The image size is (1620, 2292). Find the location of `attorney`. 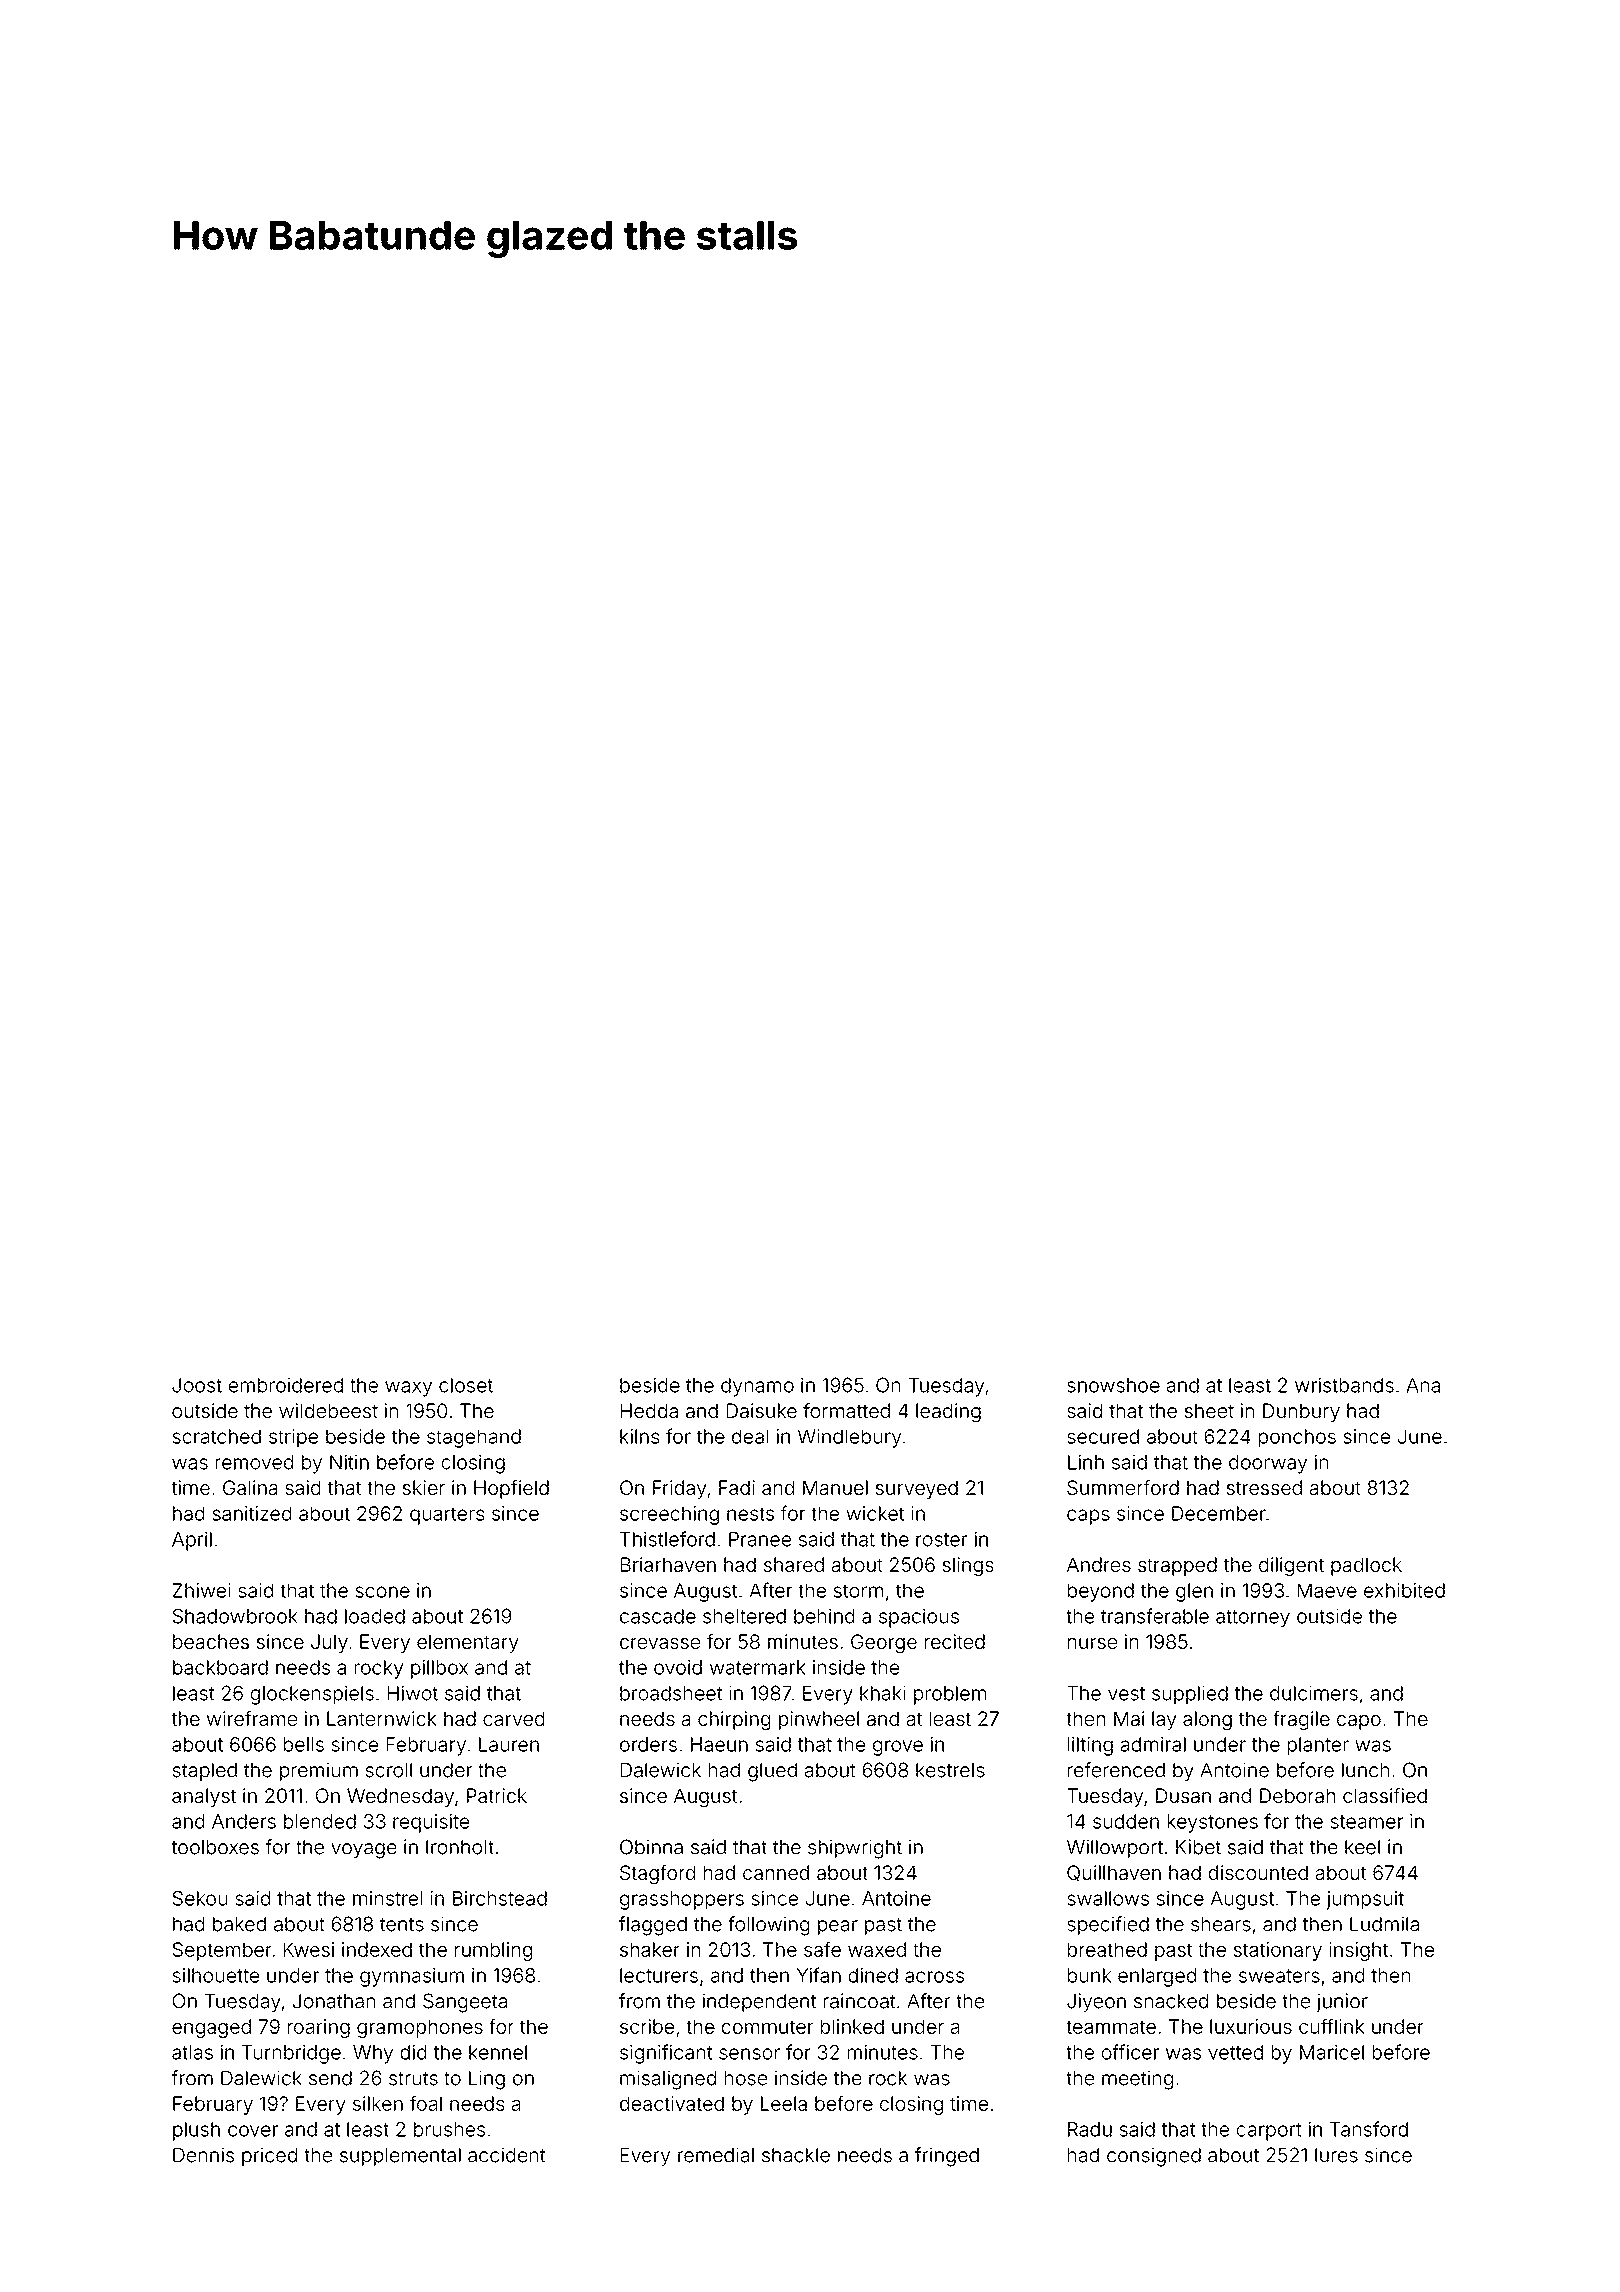

attorney is located at coordinates (1253, 1619).
